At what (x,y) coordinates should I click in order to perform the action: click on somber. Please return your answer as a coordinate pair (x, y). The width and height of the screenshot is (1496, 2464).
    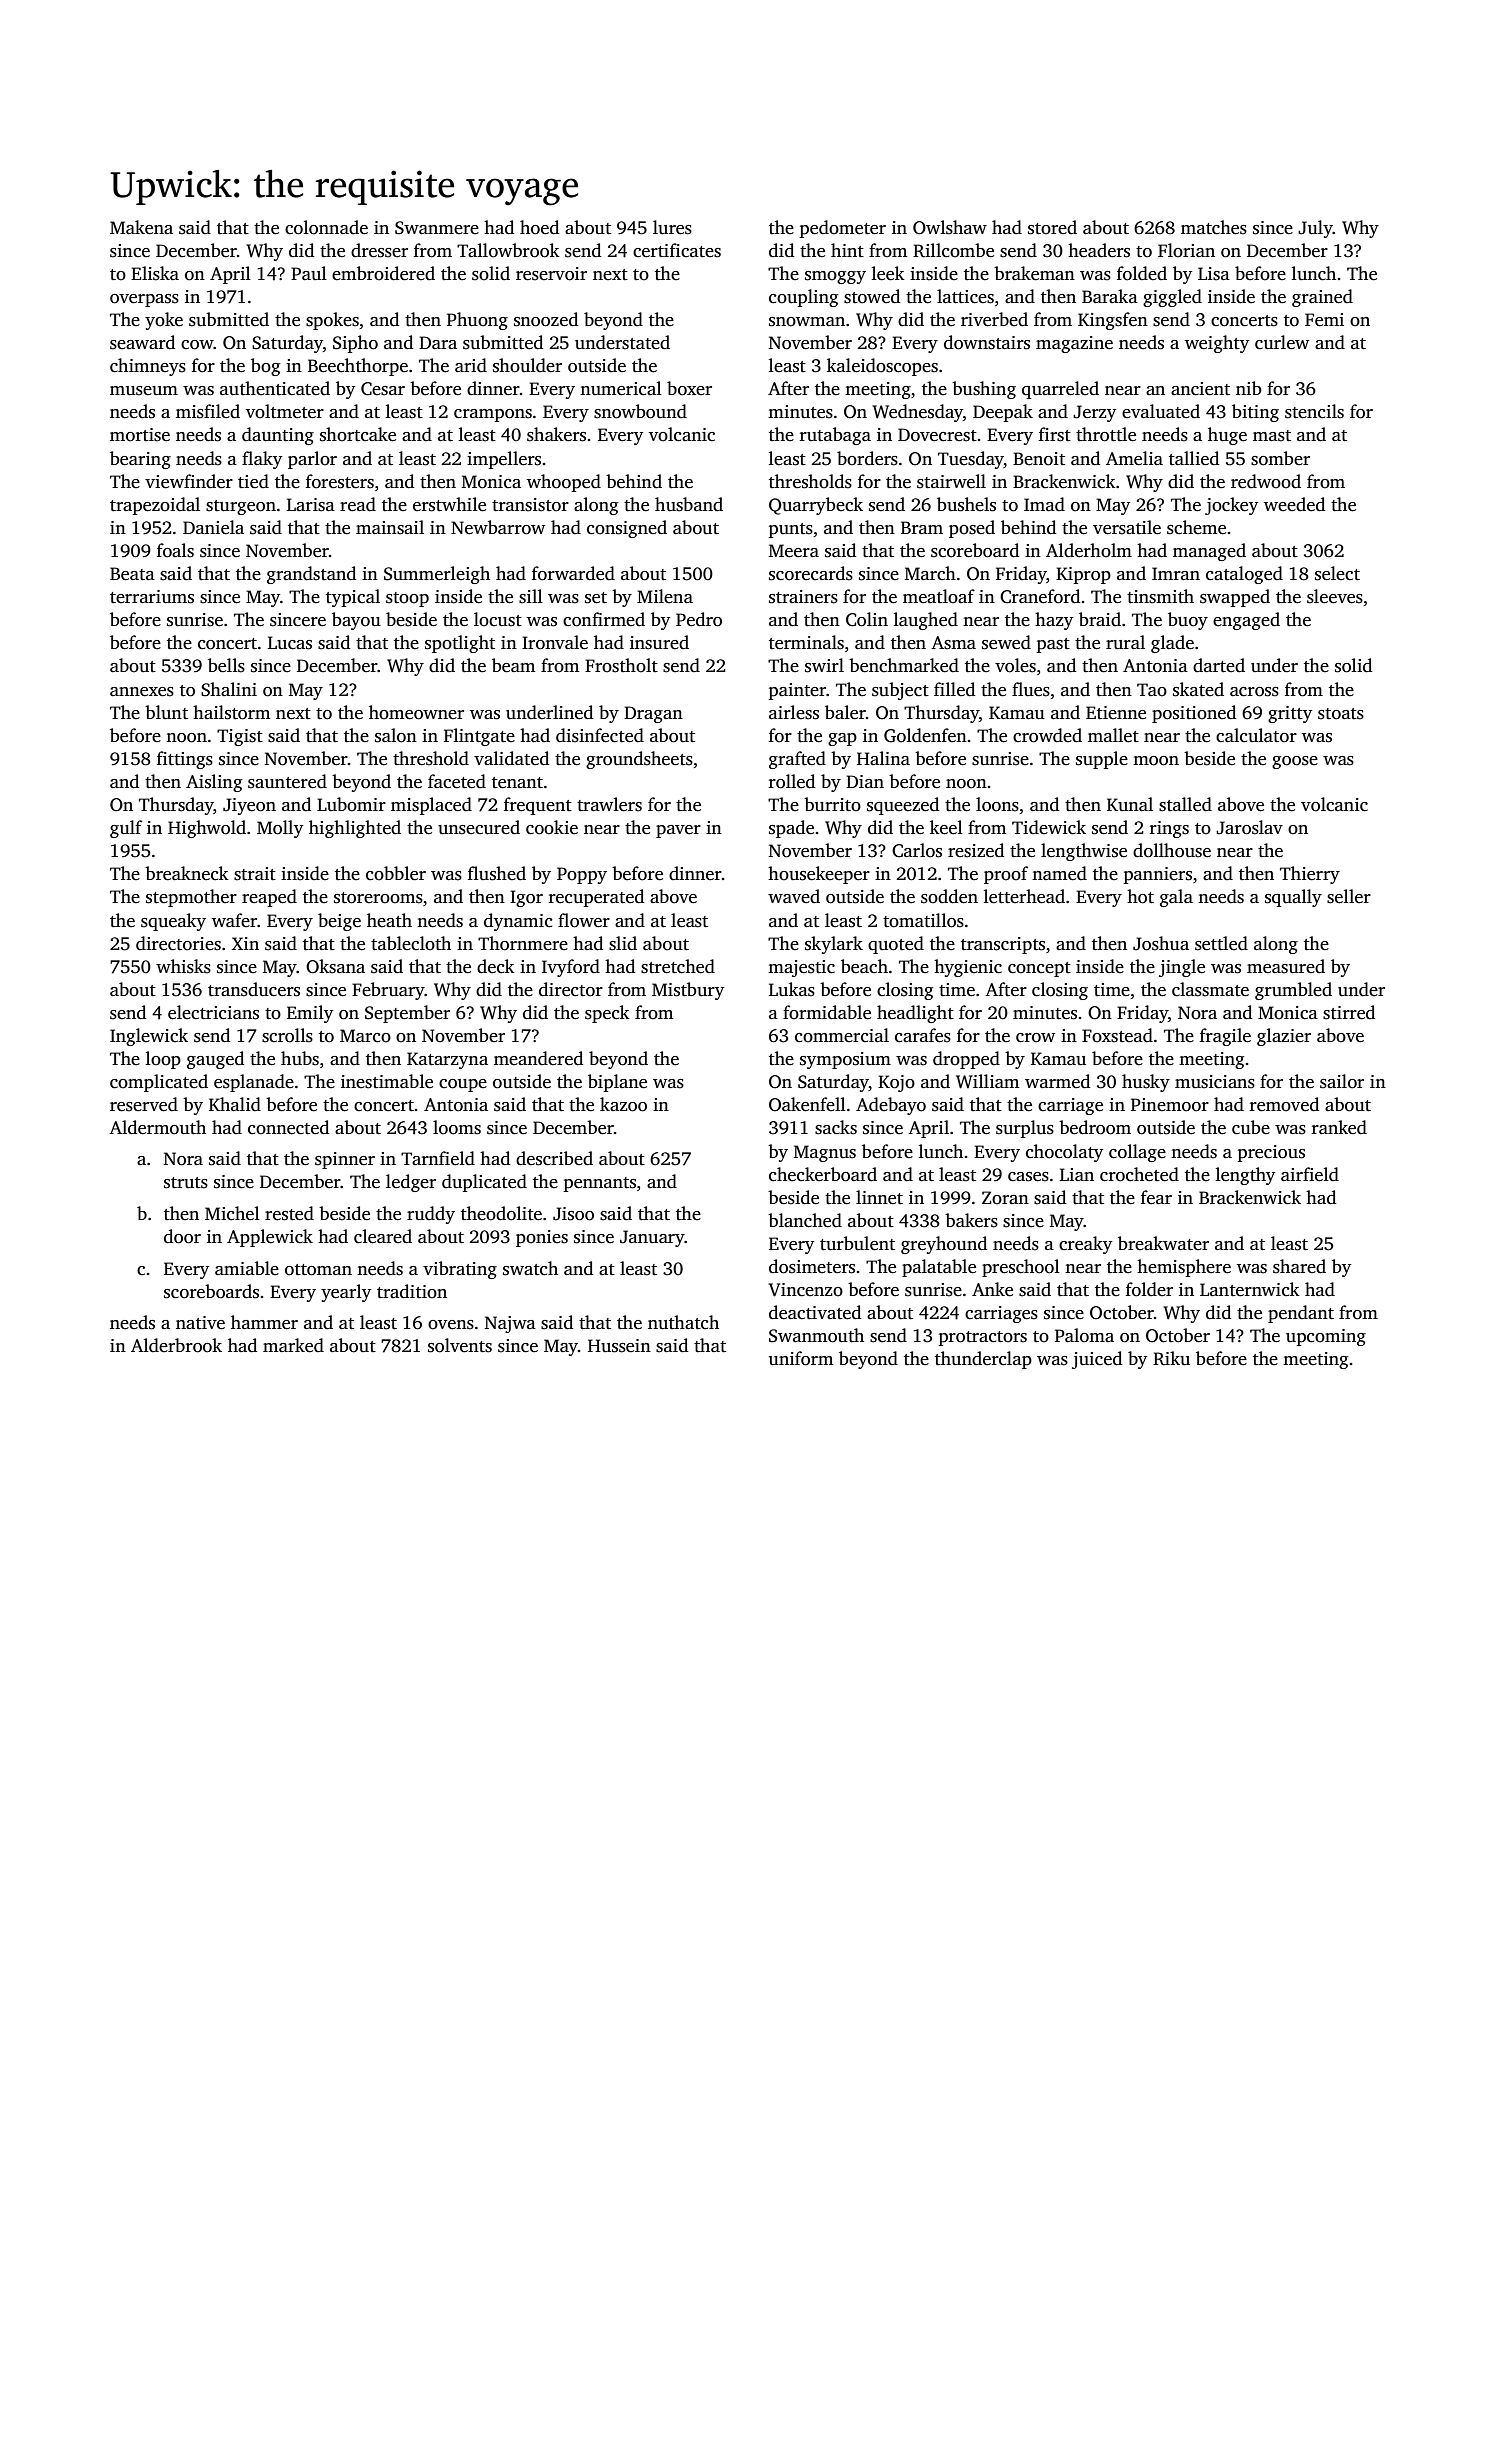
    Looking at the image, I should click on (1280, 458).
